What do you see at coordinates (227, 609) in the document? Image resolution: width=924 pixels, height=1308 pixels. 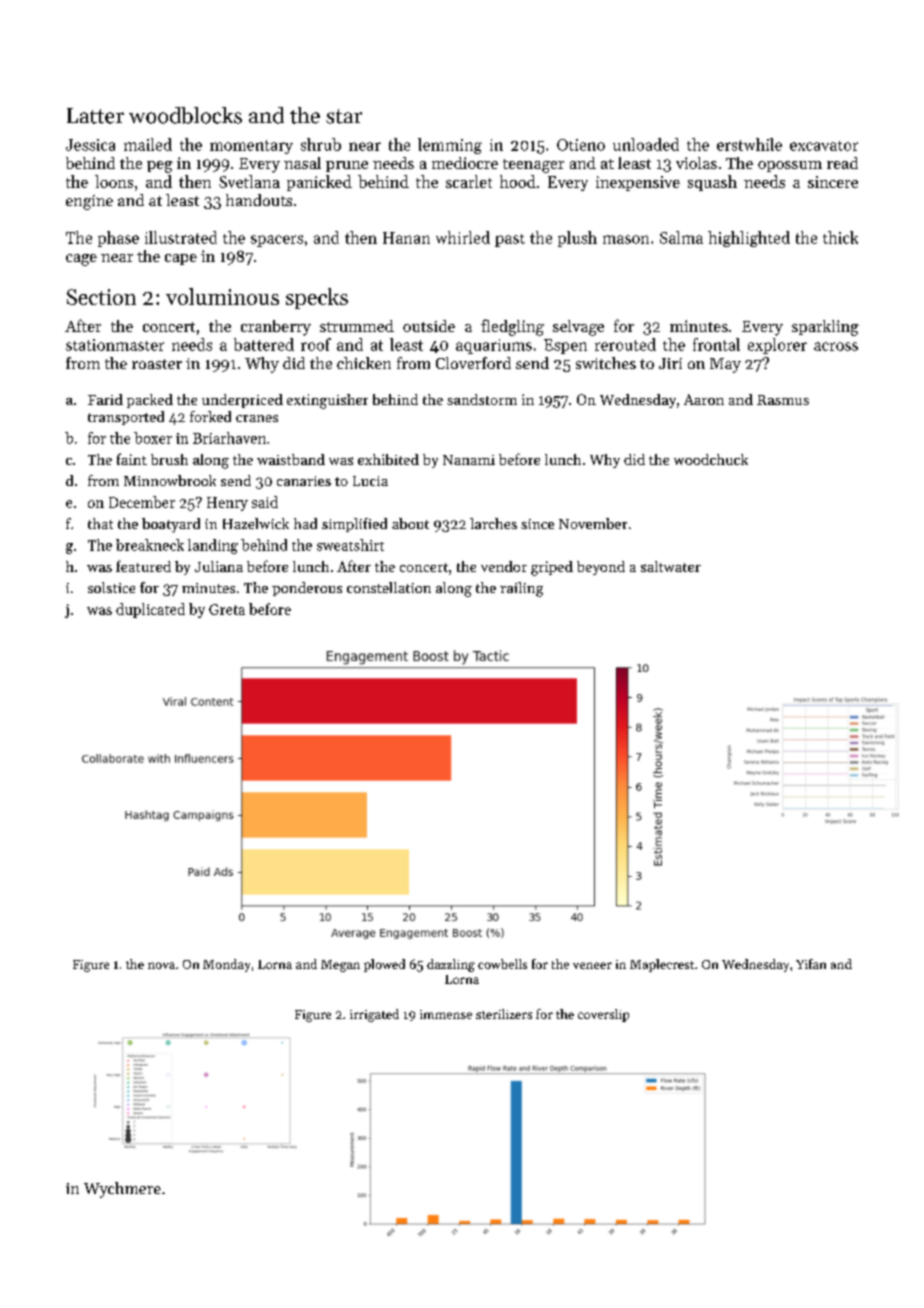 I see `Greta` at bounding box center [227, 609].
